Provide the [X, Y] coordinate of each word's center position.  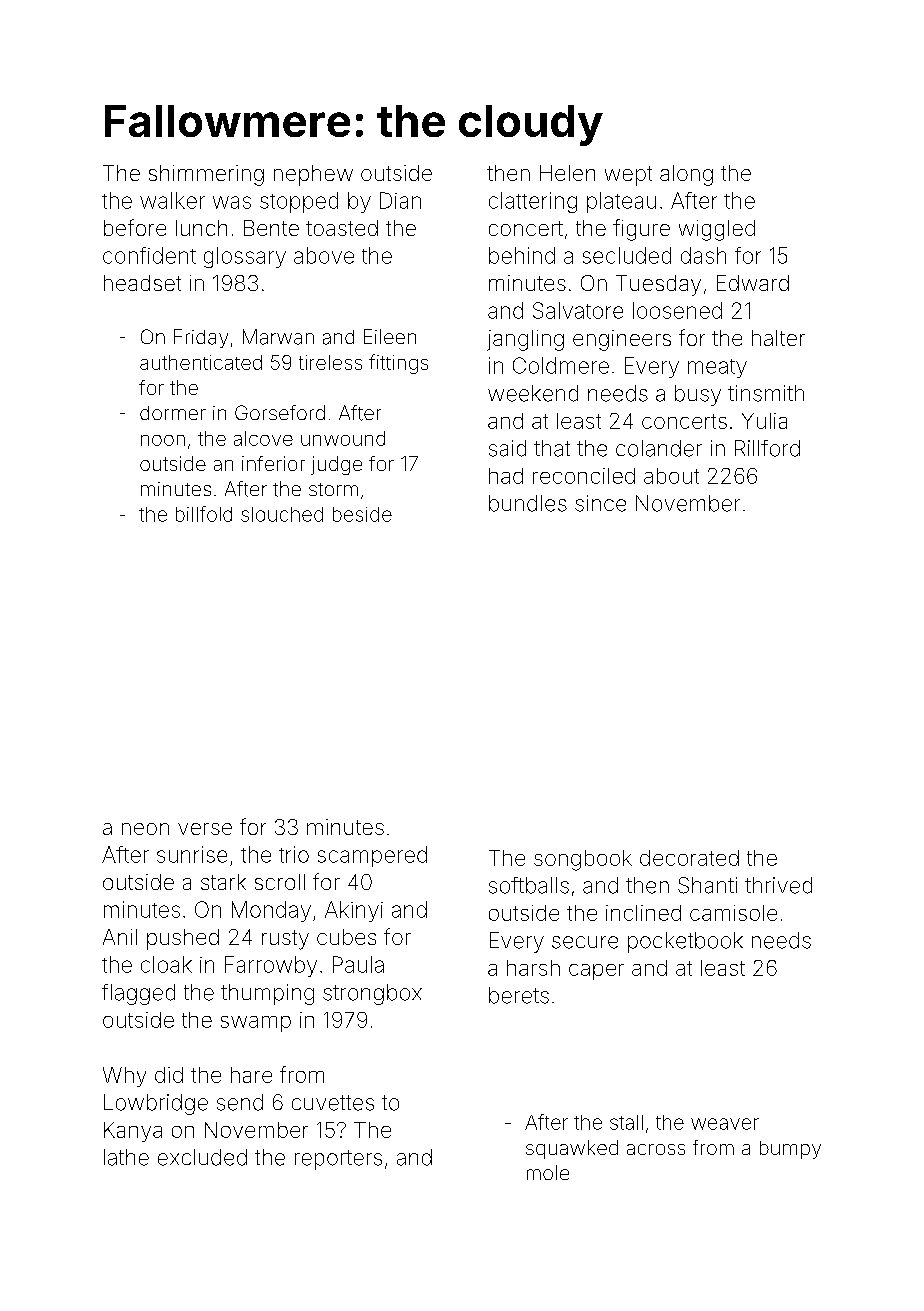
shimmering [206, 175]
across [656, 1149]
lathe [126, 1157]
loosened [677, 310]
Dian [400, 200]
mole [548, 1172]
